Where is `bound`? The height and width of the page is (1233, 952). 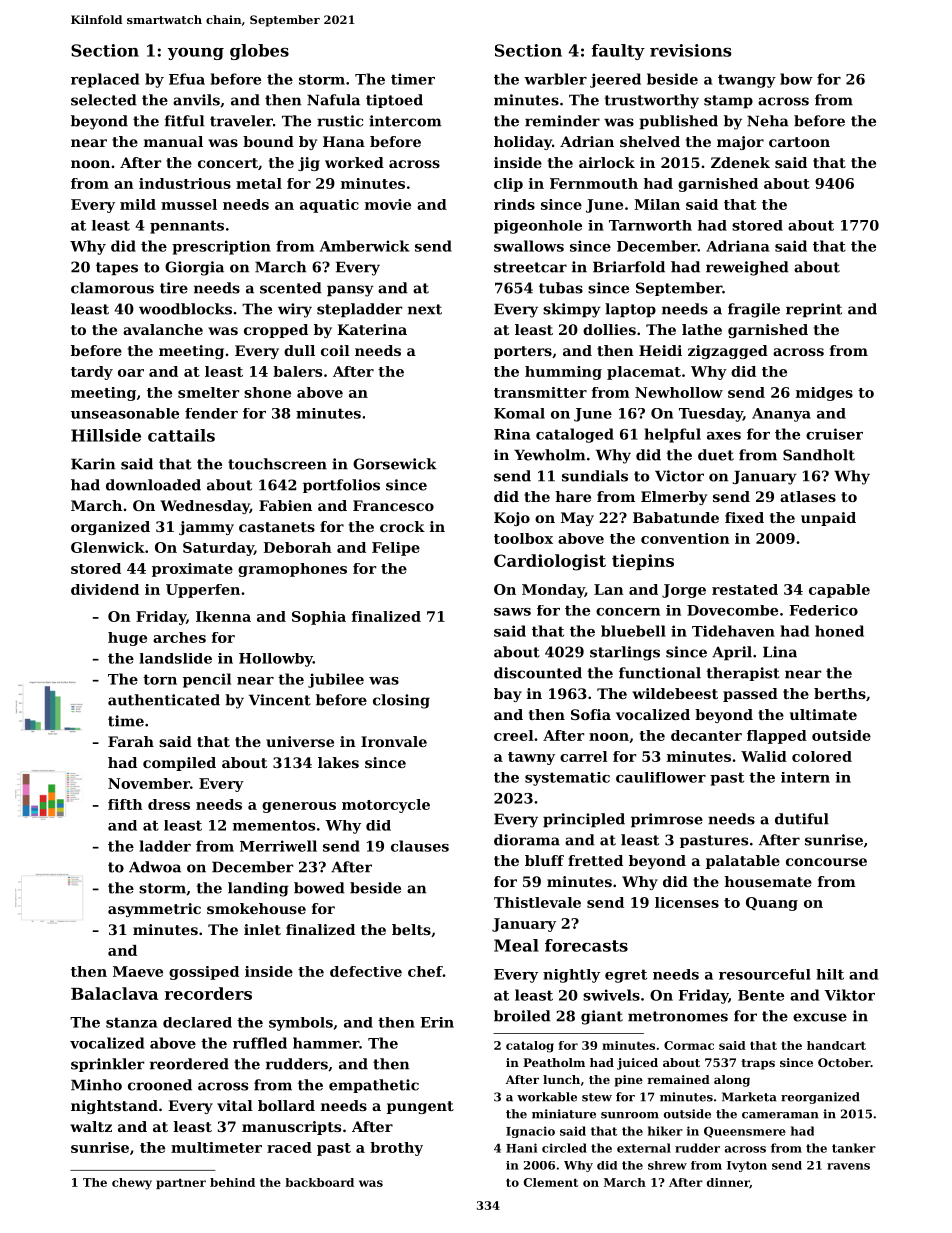 bound is located at coordinates (268, 141).
